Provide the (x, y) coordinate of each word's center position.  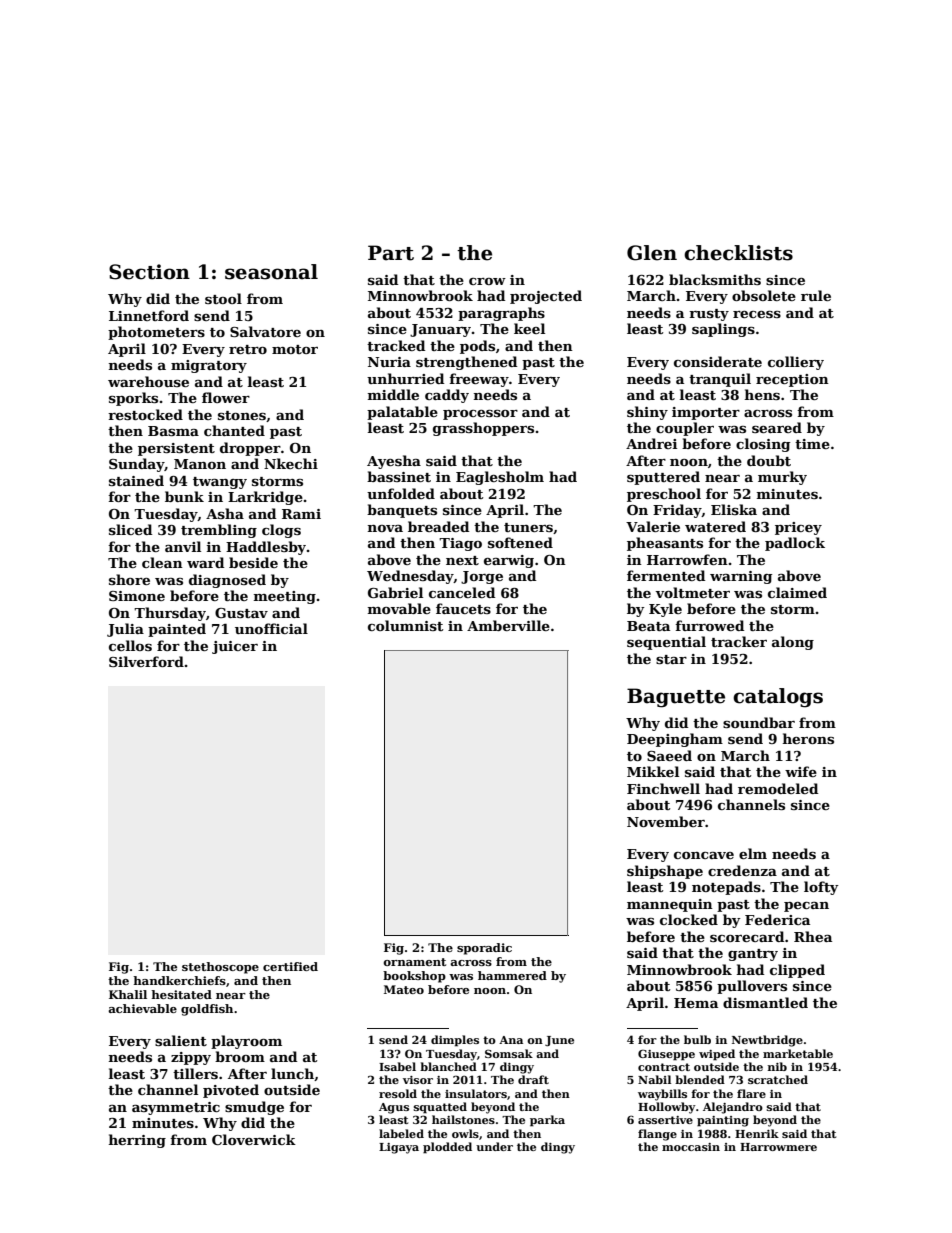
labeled (401, 1133)
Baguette (676, 698)
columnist (405, 625)
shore (129, 579)
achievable (142, 1008)
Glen (652, 253)
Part (391, 253)
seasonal (271, 272)
